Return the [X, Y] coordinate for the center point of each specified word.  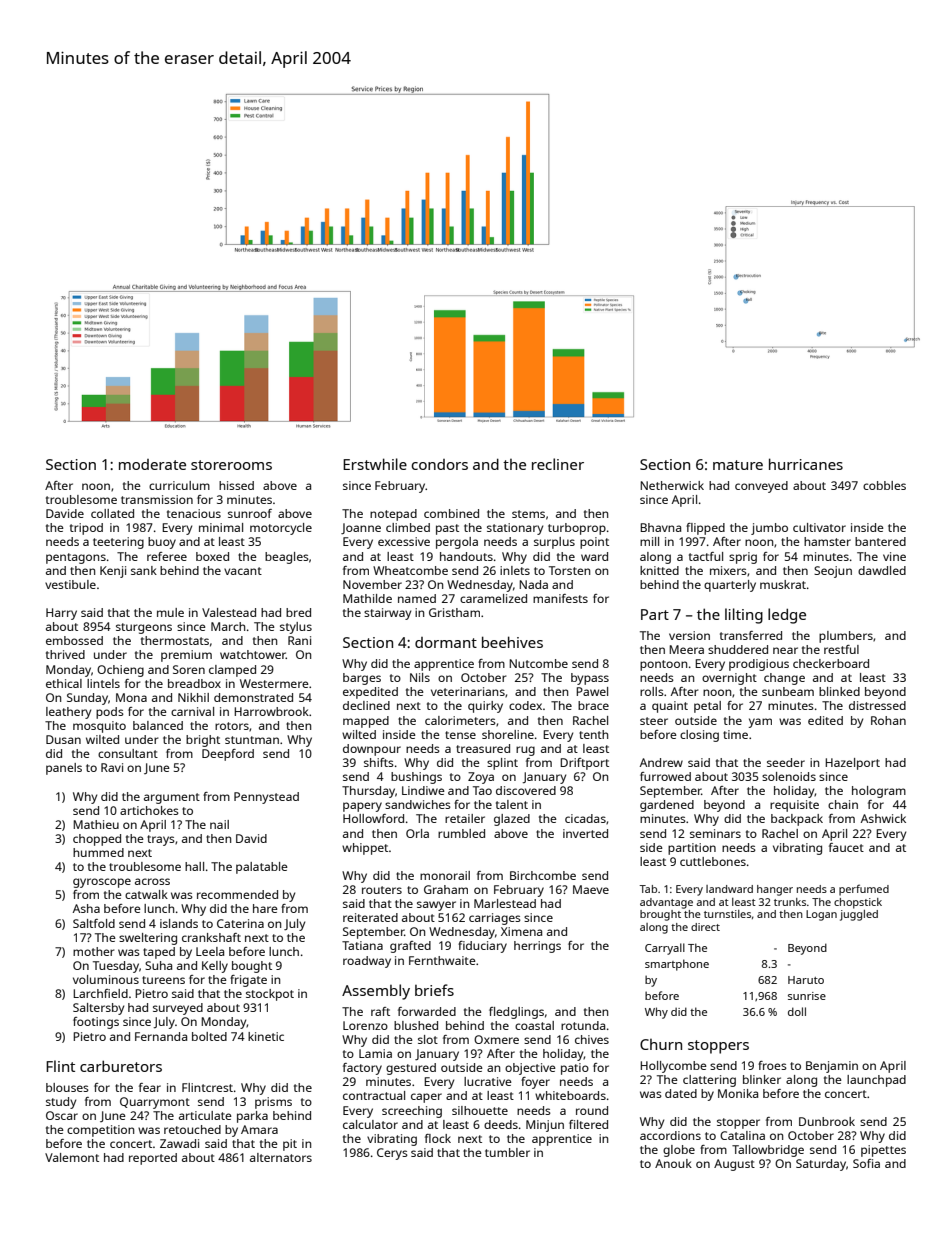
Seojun [833, 572]
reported [153, 1159]
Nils [420, 677]
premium [186, 656]
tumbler [507, 1152]
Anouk [673, 1163]
